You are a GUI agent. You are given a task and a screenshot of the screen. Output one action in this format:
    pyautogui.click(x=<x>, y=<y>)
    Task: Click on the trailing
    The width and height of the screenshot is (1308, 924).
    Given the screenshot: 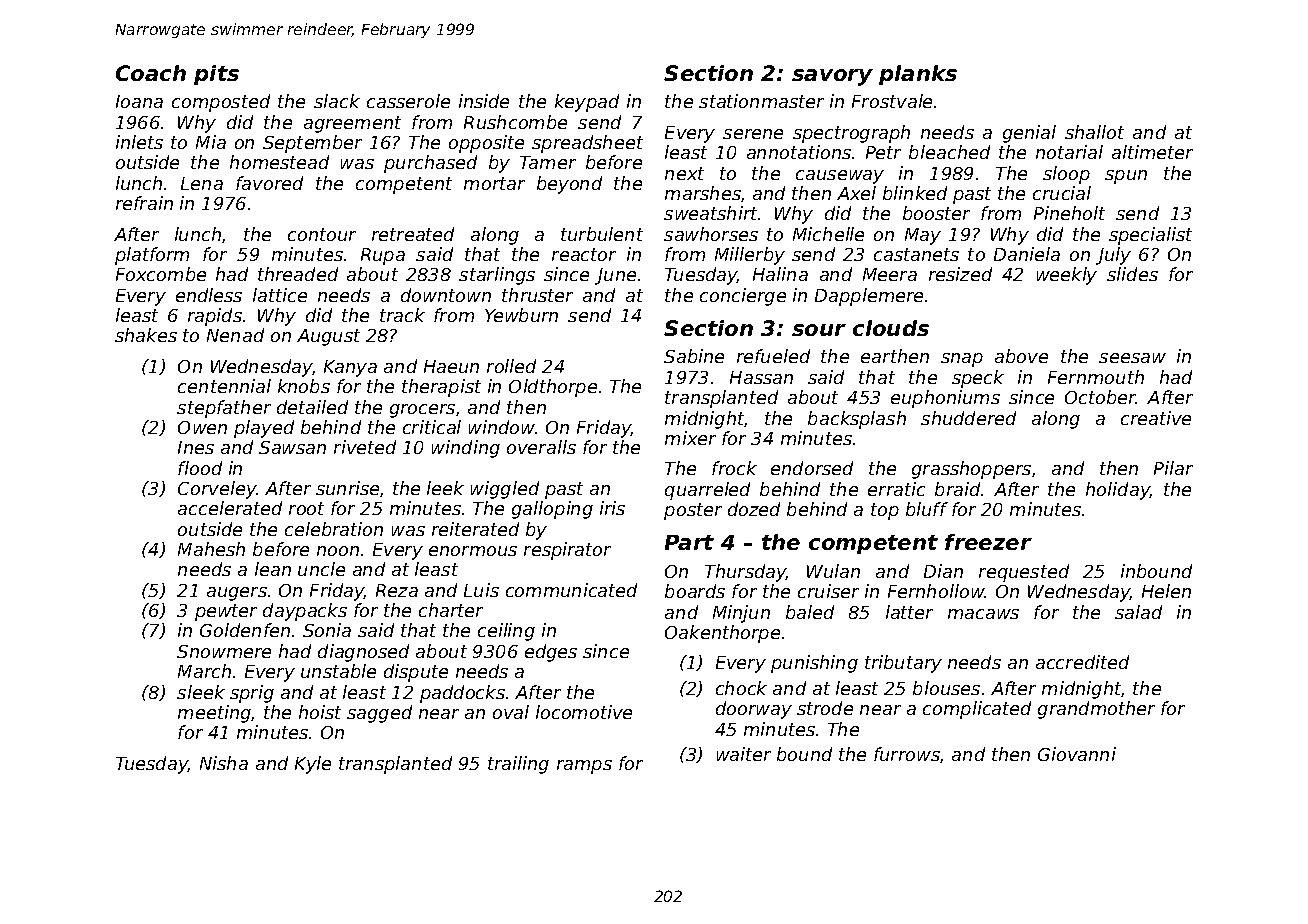 What is the action you would take?
    pyautogui.click(x=518, y=765)
